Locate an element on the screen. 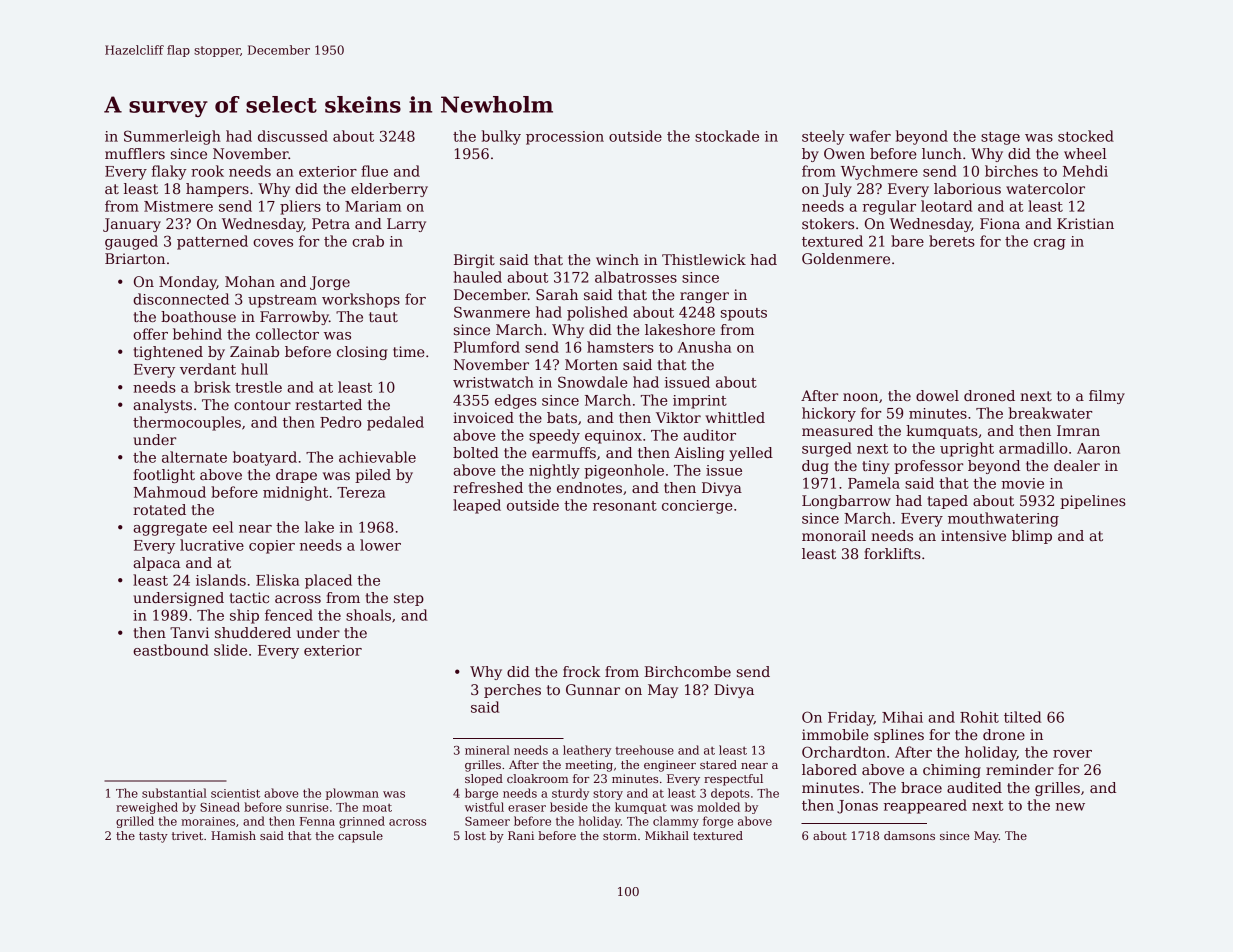 Image resolution: width=1233 pixels, height=952 pixels. stocked is located at coordinates (1086, 136).
